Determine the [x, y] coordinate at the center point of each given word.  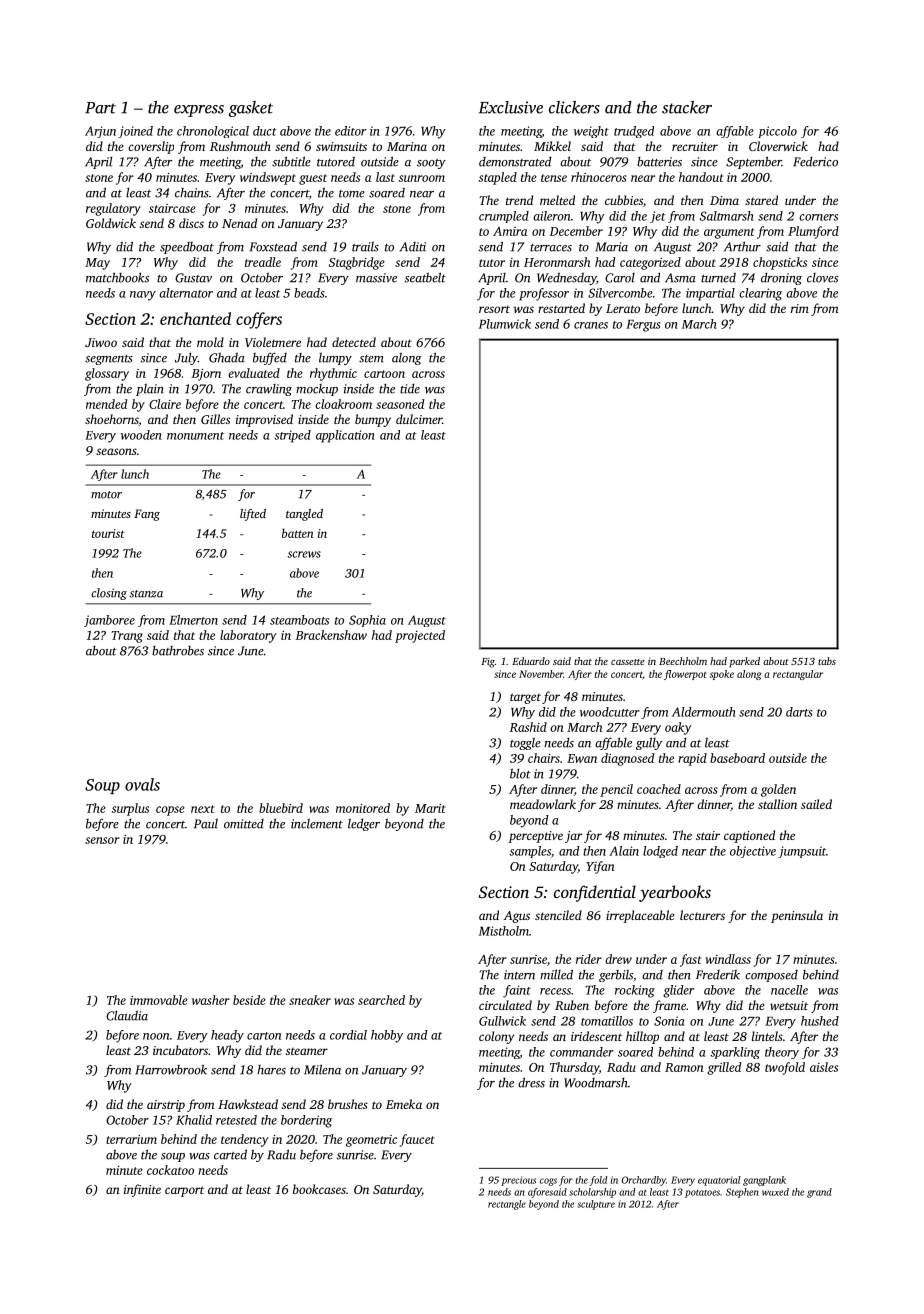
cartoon [384, 374]
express [199, 111]
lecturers [702, 915]
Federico [815, 162]
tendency [244, 1140]
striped [292, 436]
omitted [244, 824]
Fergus [643, 326]
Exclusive [511, 107]
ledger [364, 825]
